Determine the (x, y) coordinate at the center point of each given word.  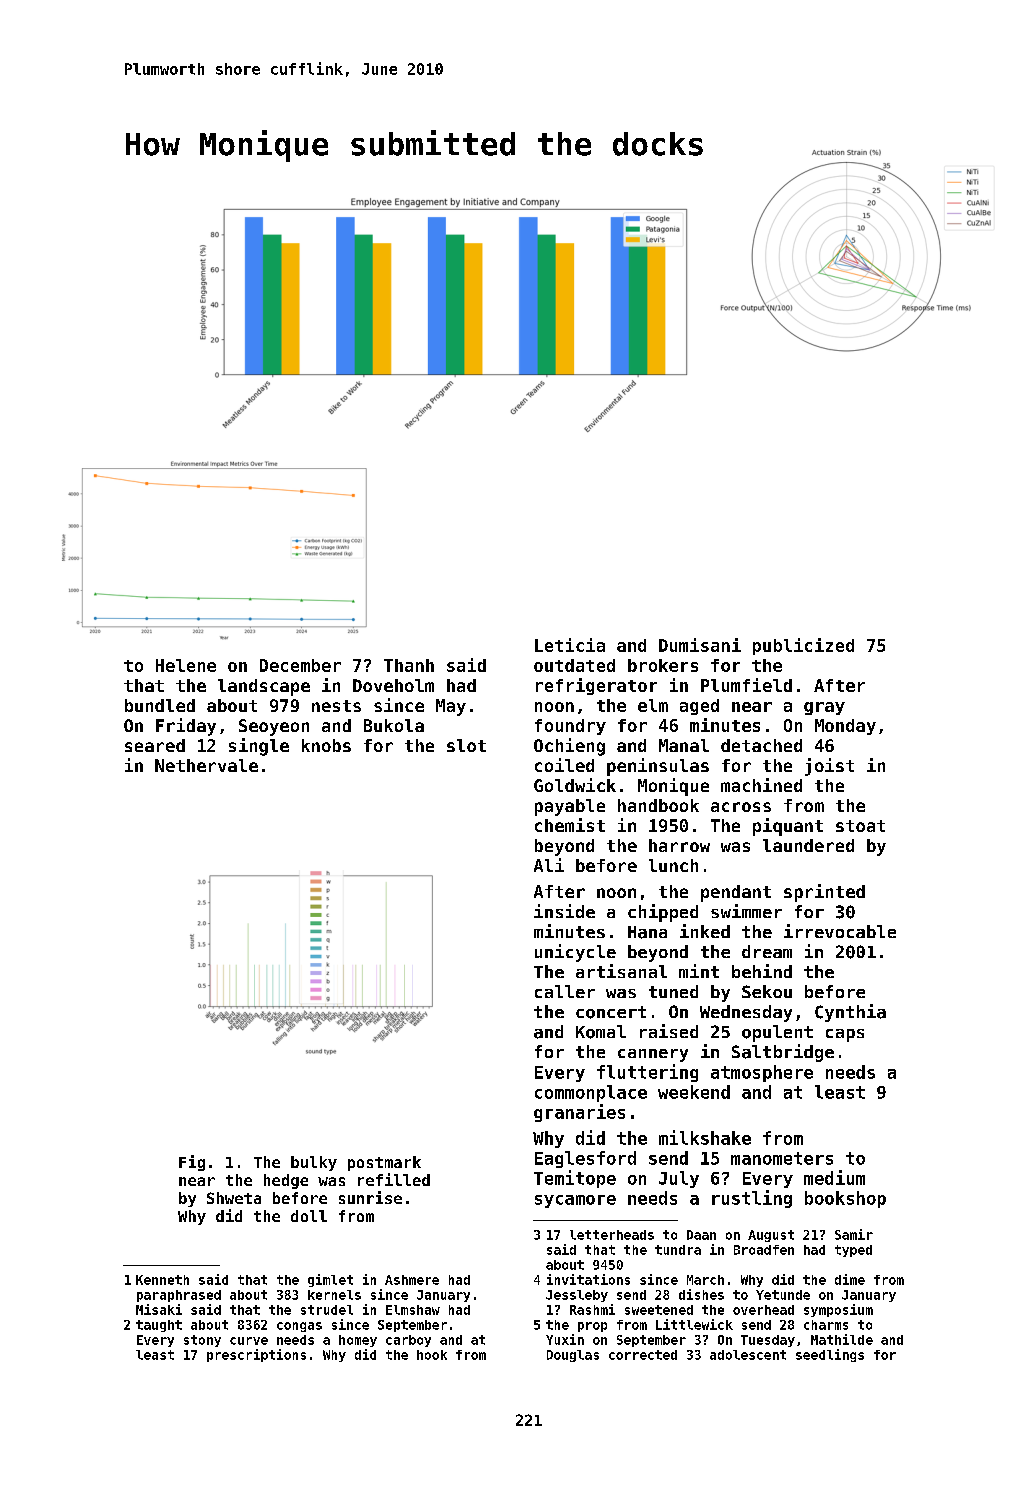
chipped (663, 913)
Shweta (234, 1198)
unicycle (575, 953)
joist (829, 767)
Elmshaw (413, 1310)
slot (466, 745)
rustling (752, 1199)
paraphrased (179, 1296)
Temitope (575, 1179)
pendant (736, 893)
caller (565, 991)
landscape (264, 687)
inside (564, 911)
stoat (860, 826)
